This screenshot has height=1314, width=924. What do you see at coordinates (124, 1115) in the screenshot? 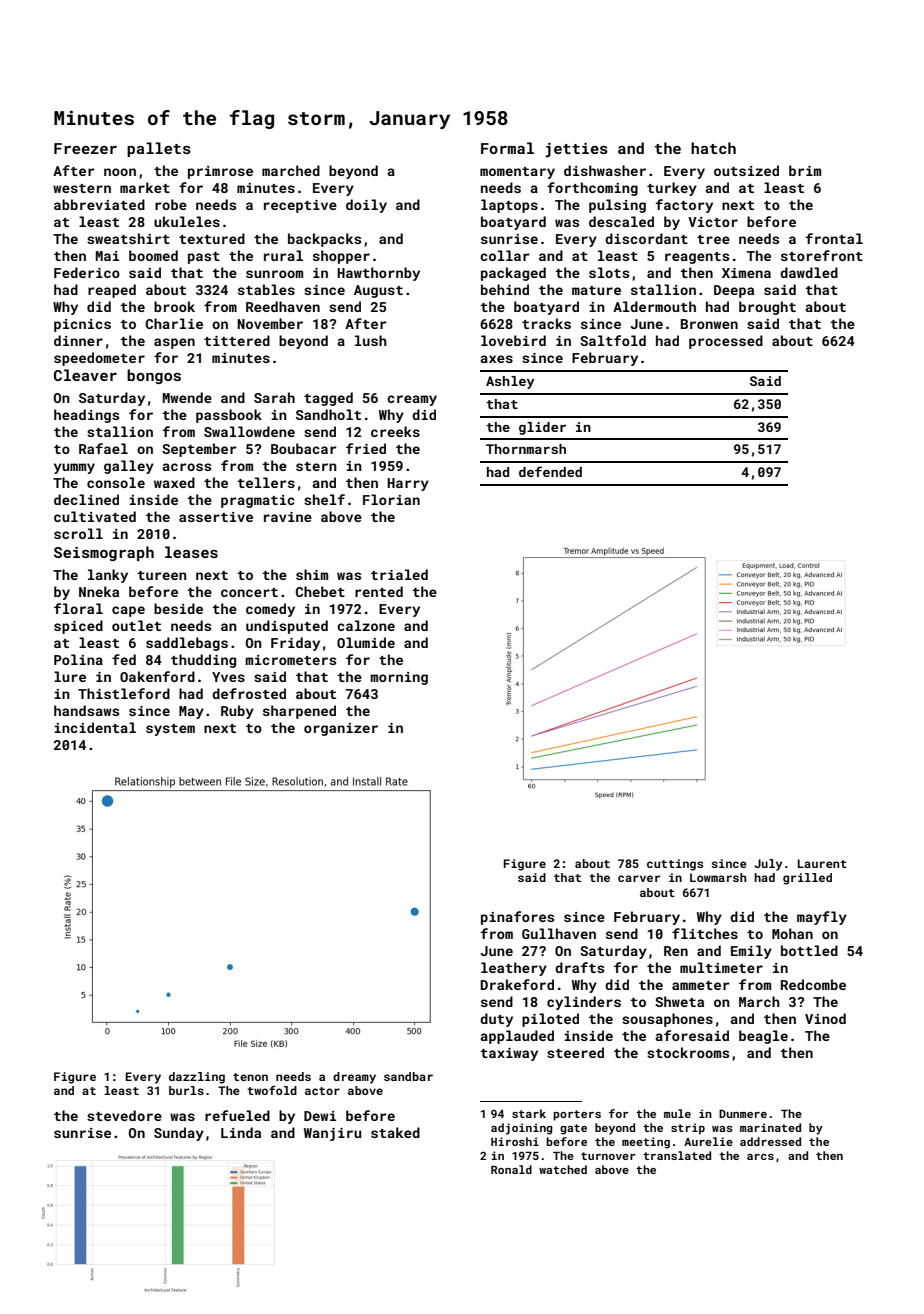
I see `stevedore` at bounding box center [124, 1115].
